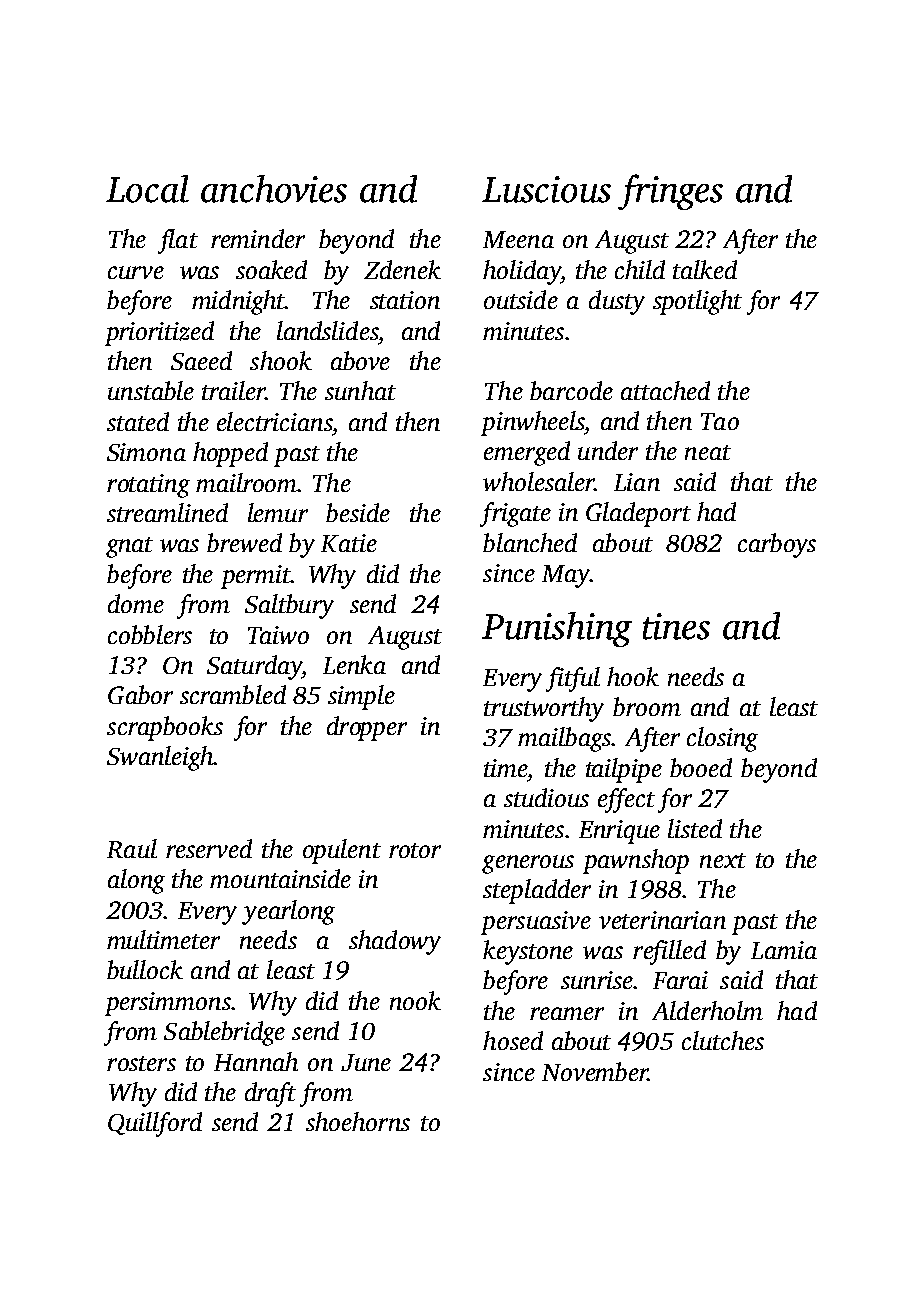 The image size is (924, 1311). I want to click on fringes, so click(670, 192).
